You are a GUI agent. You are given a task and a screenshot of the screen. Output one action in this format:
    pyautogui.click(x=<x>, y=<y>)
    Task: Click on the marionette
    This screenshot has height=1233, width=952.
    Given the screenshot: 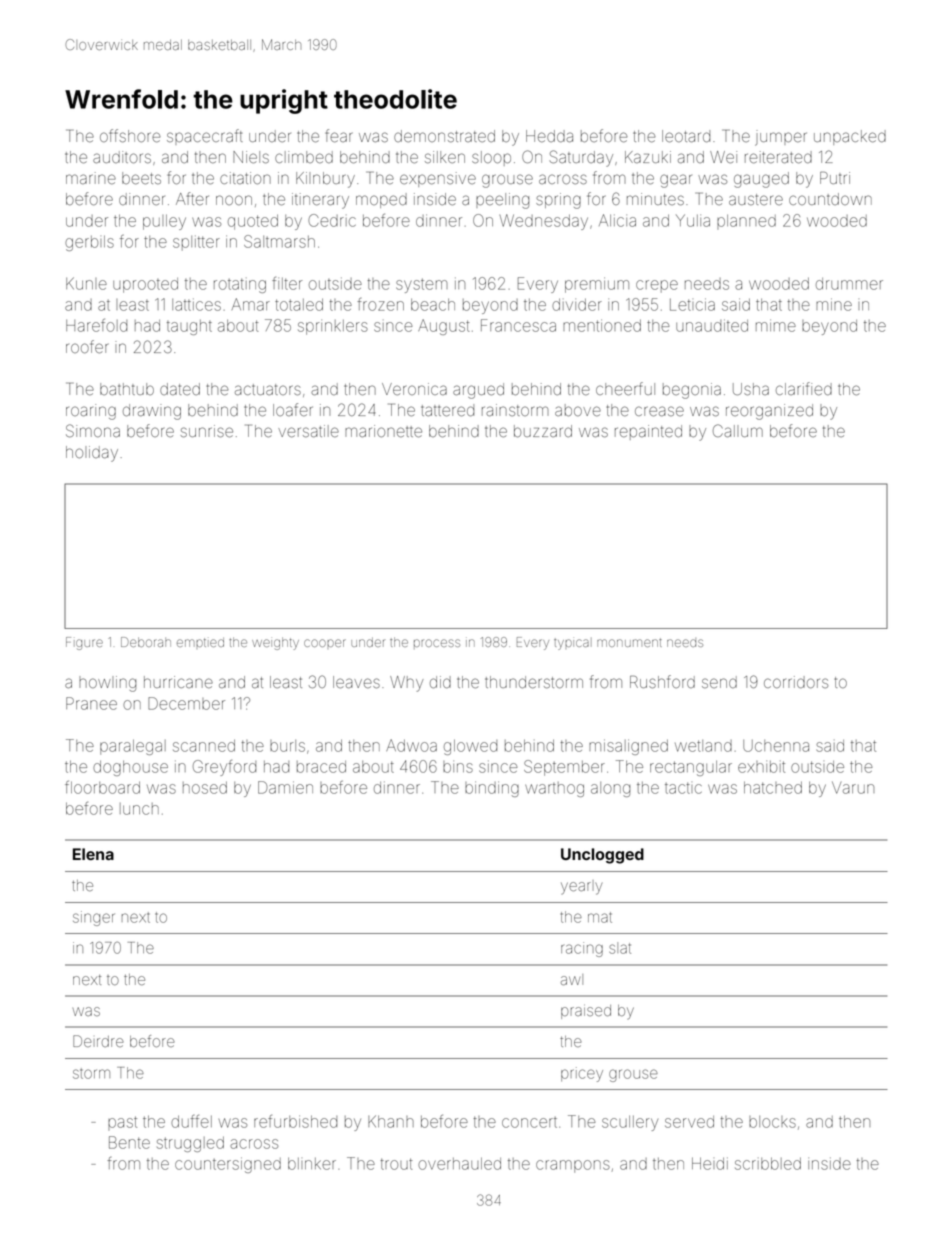 What is the action you would take?
    pyautogui.click(x=383, y=431)
